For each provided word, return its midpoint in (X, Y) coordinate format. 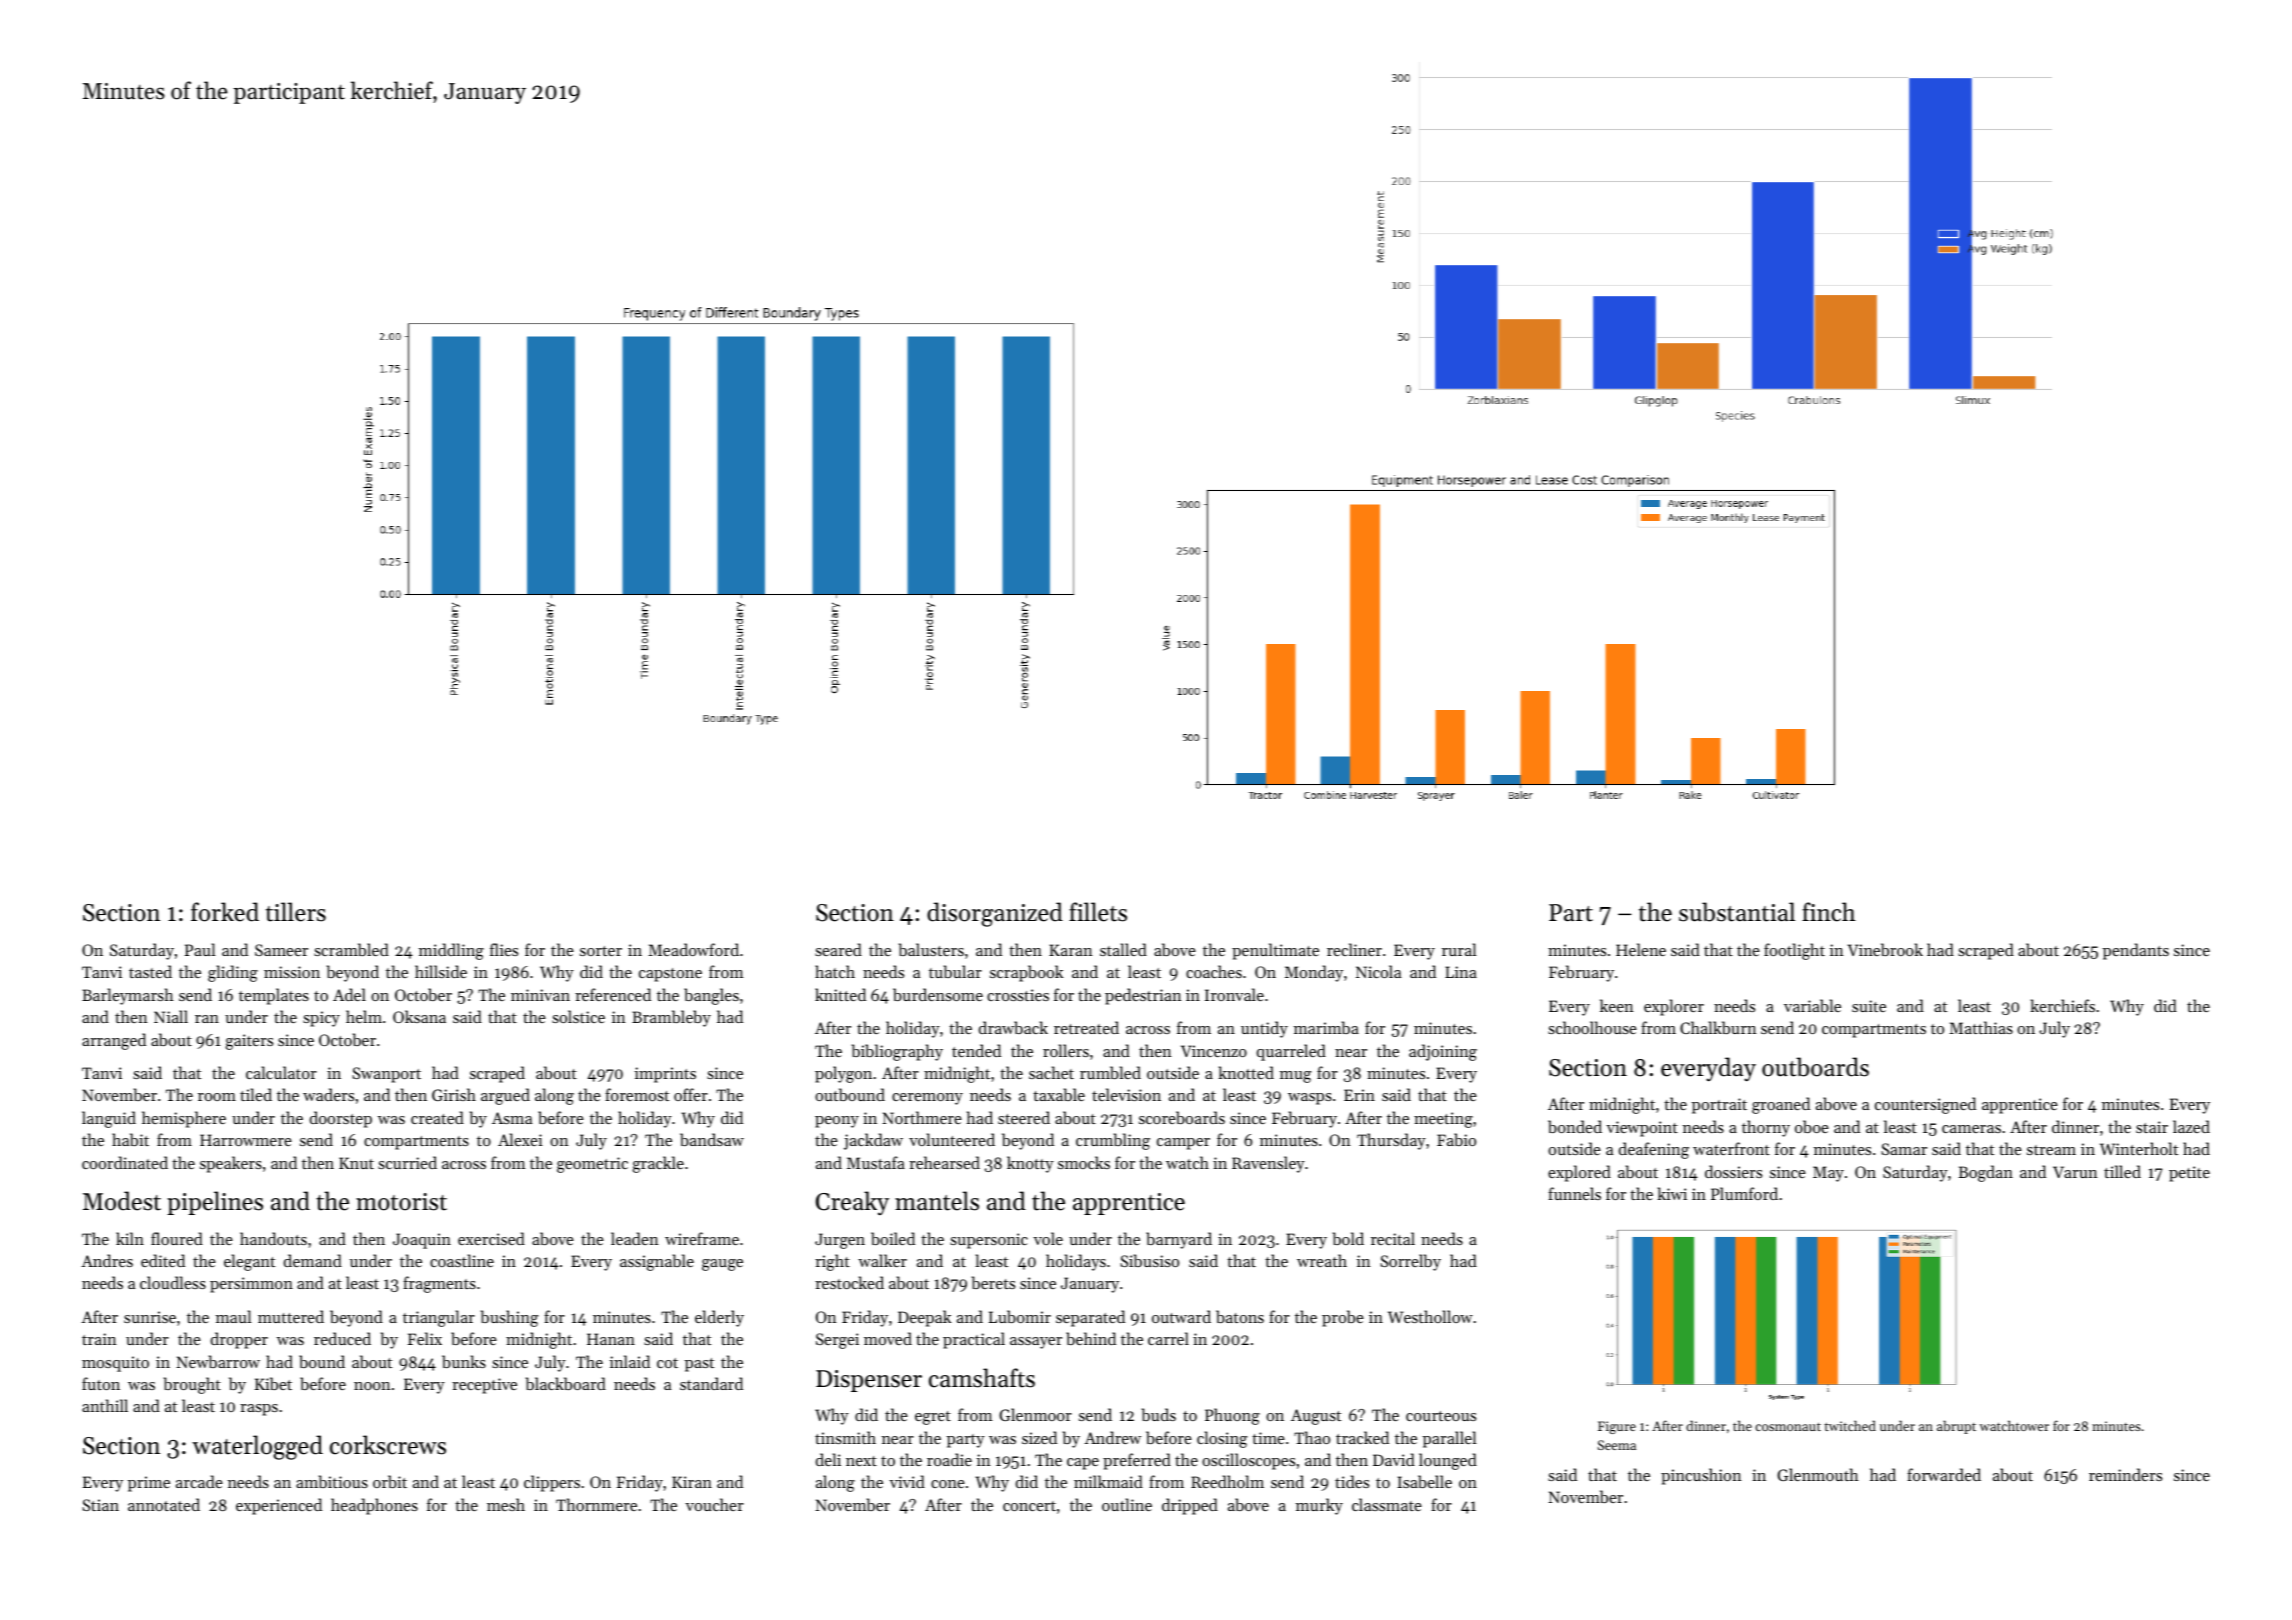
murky (1319, 1506)
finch (1829, 912)
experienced (279, 1506)
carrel (1168, 1338)
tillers (296, 912)
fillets (1098, 912)
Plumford (1744, 1193)
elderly (719, 1318)
